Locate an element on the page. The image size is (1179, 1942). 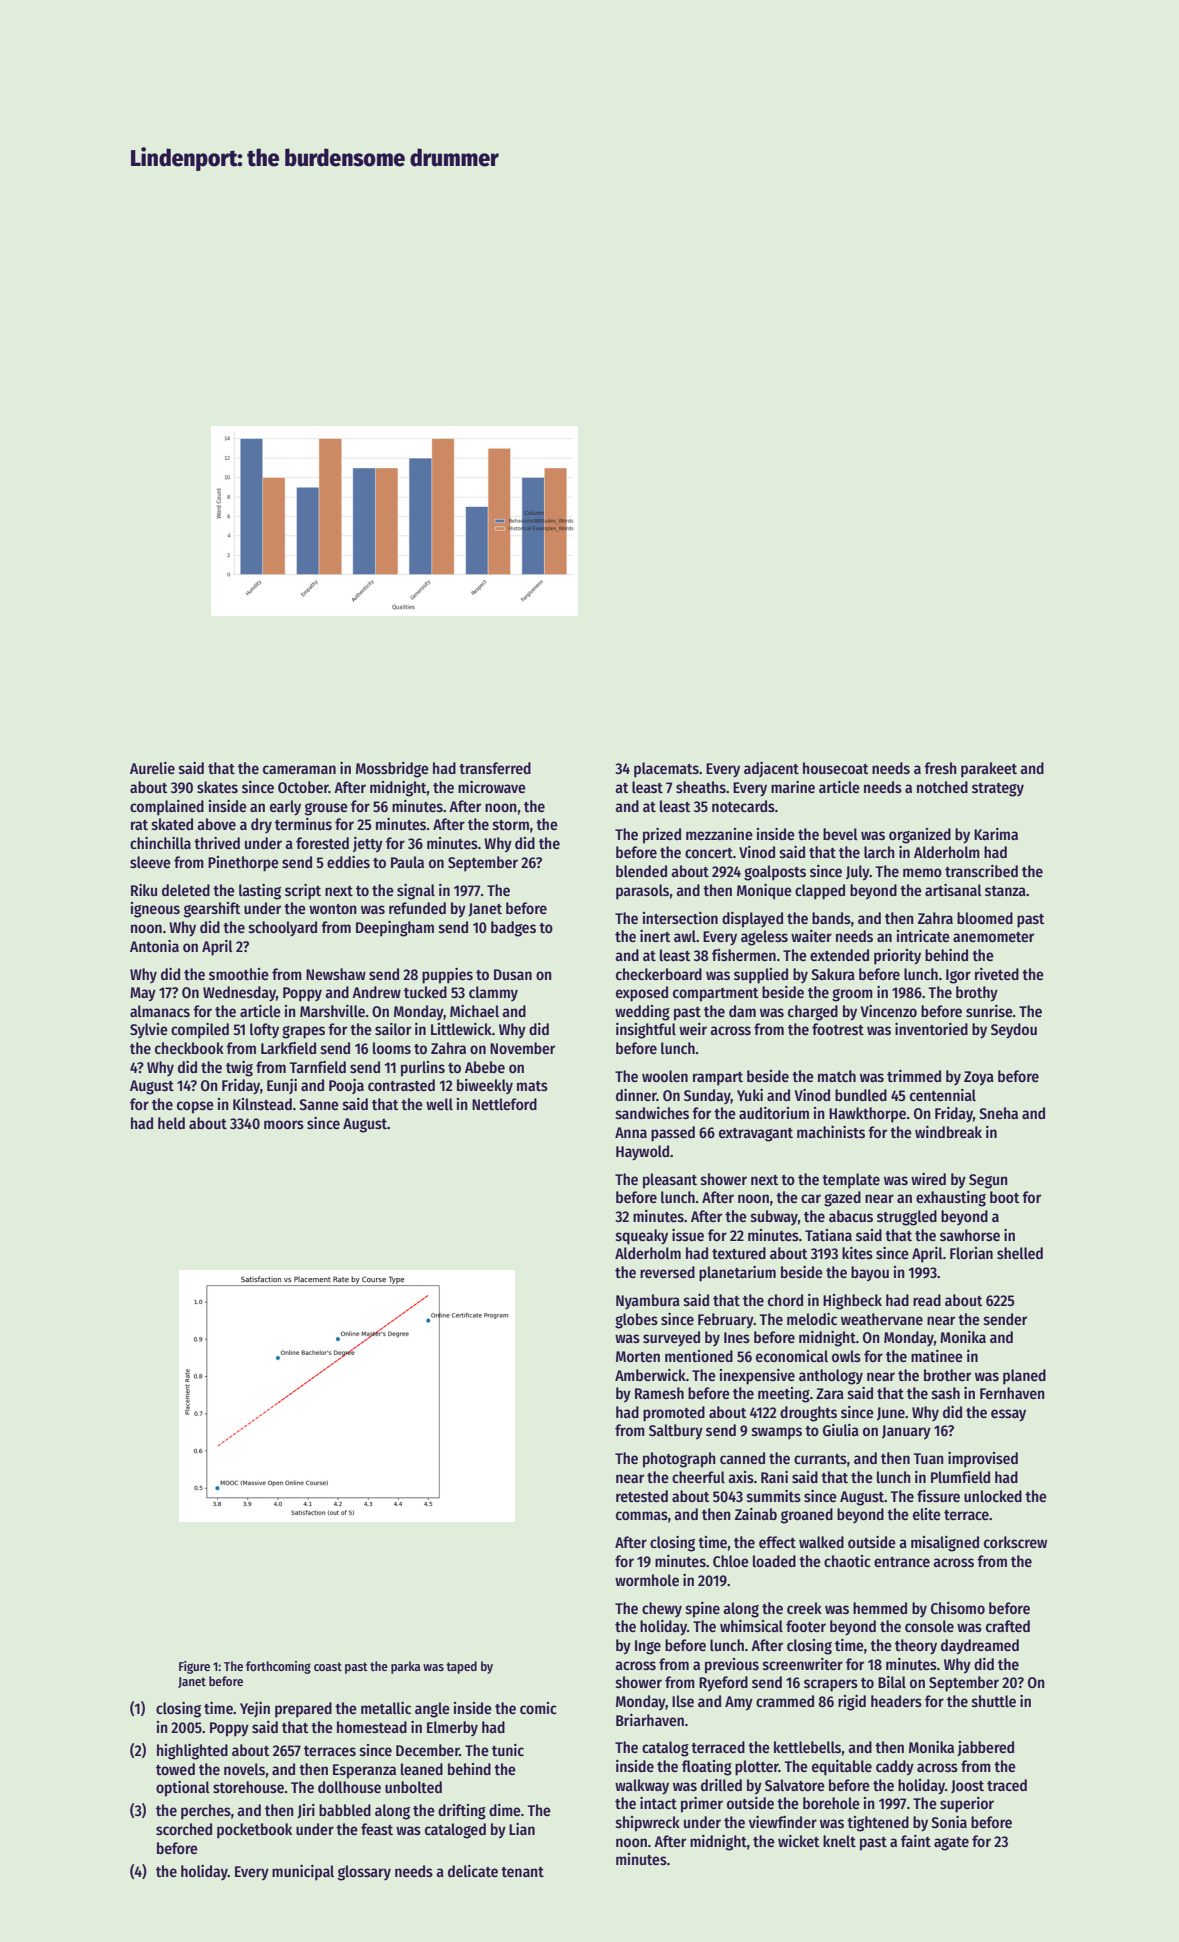
copse is located at coordinates (195, 1107).
